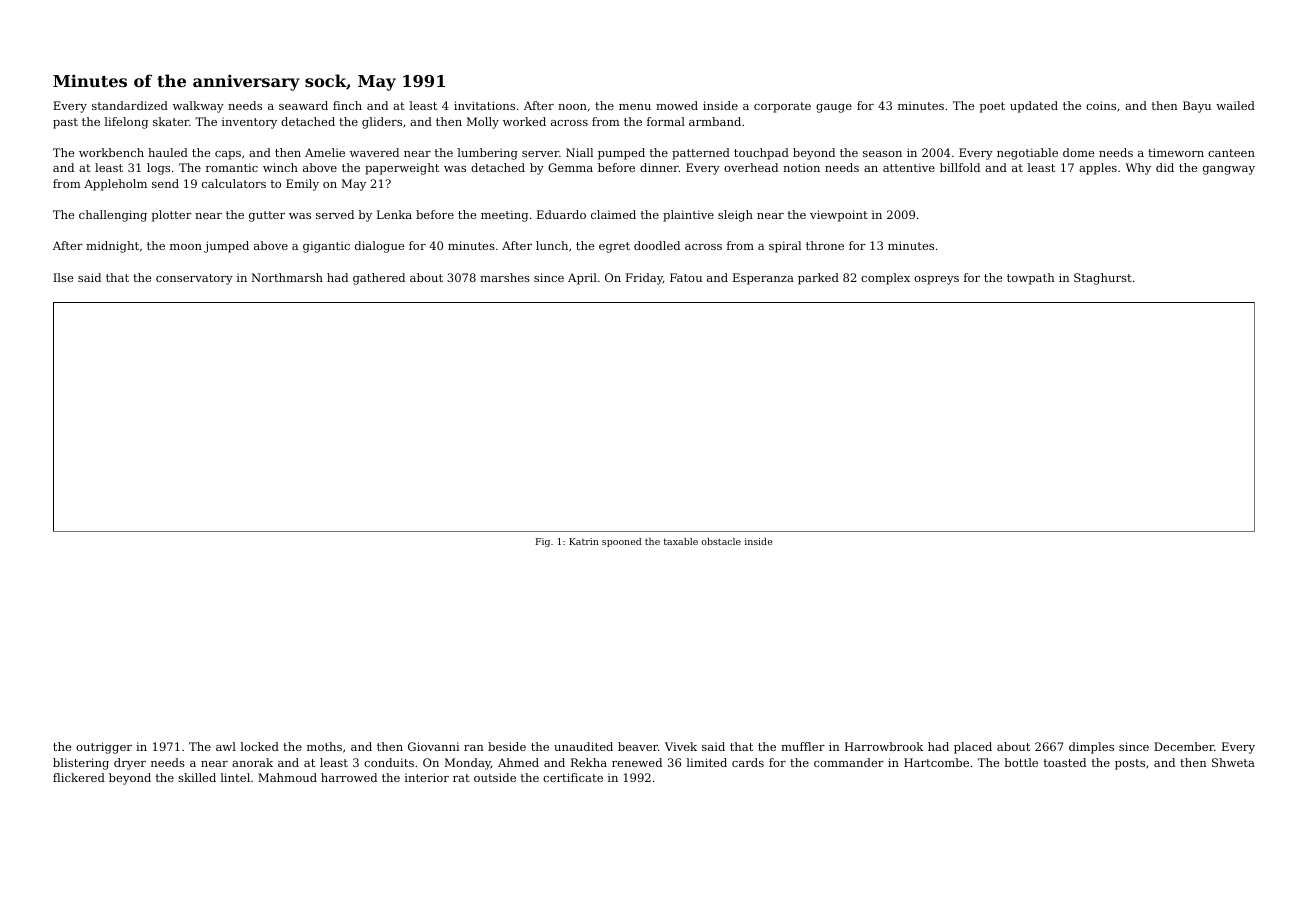 The height and width of the document is (924, 1308). I want to click on skilled, so click(197, 777).
